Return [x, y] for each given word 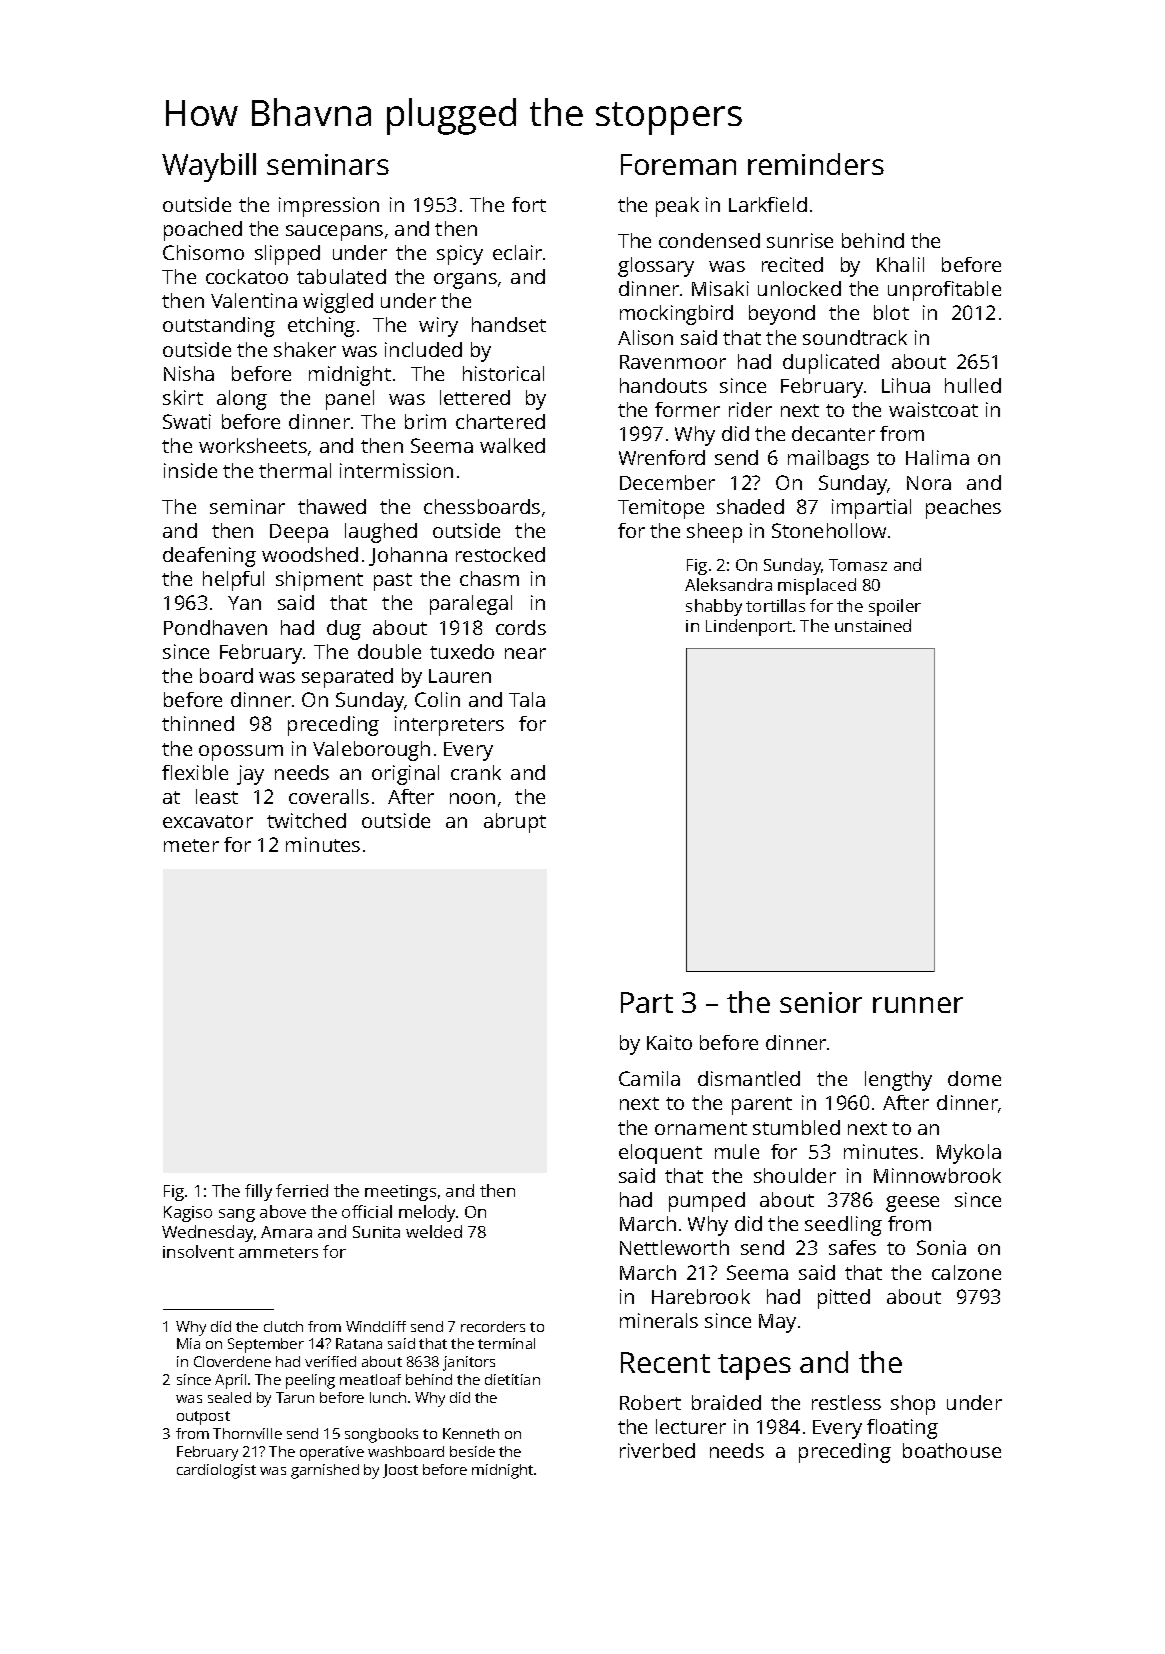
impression [329, 207]
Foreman [678, 164]
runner [918, 1005]
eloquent [660, 1154]
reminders [816, 164]
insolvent [198, 1251]
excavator [208, 821]
